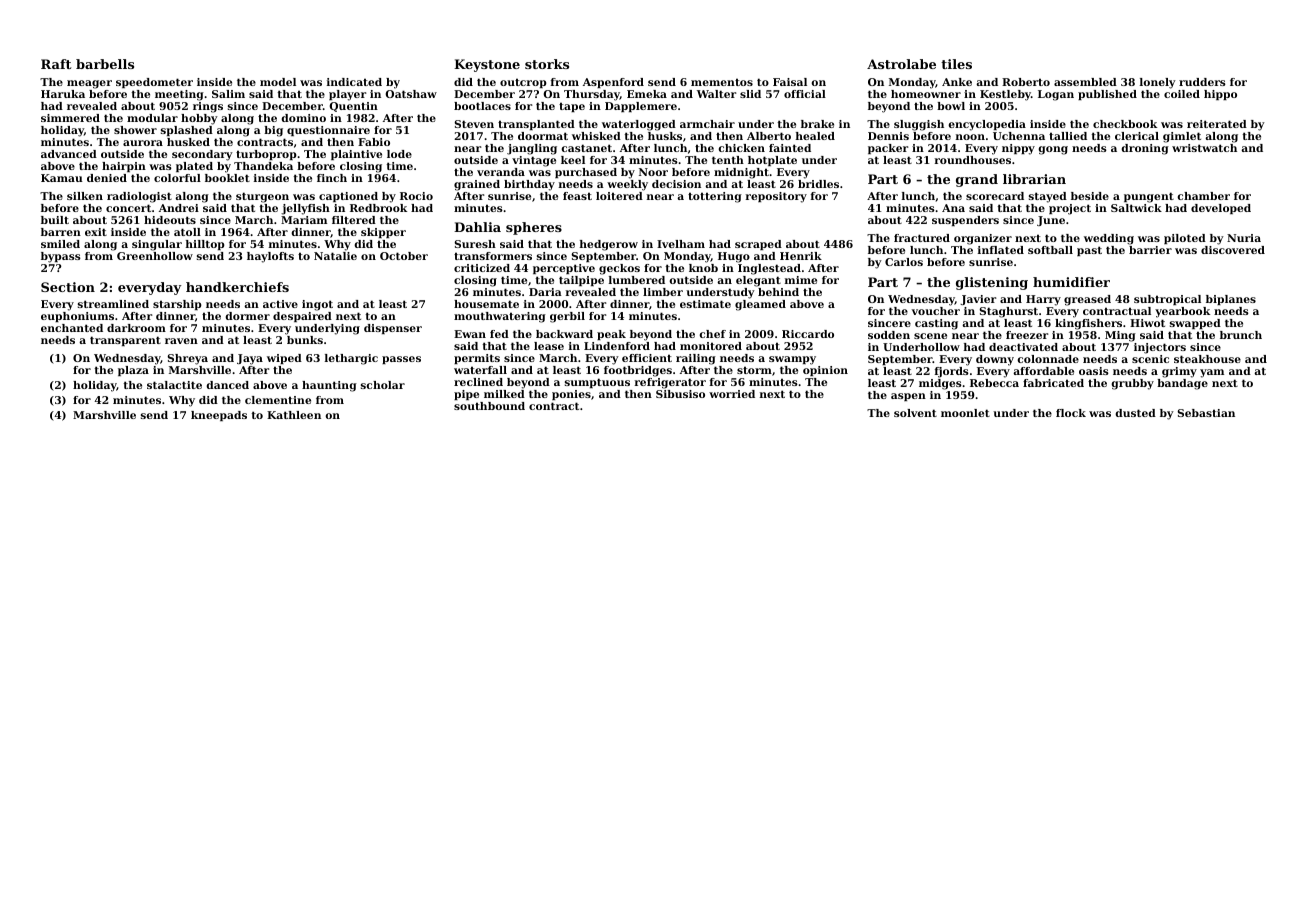  What do you see at coordinates (1071, 413) in the screenshot?
I see `flock` at bounding box center [1071, 413].
